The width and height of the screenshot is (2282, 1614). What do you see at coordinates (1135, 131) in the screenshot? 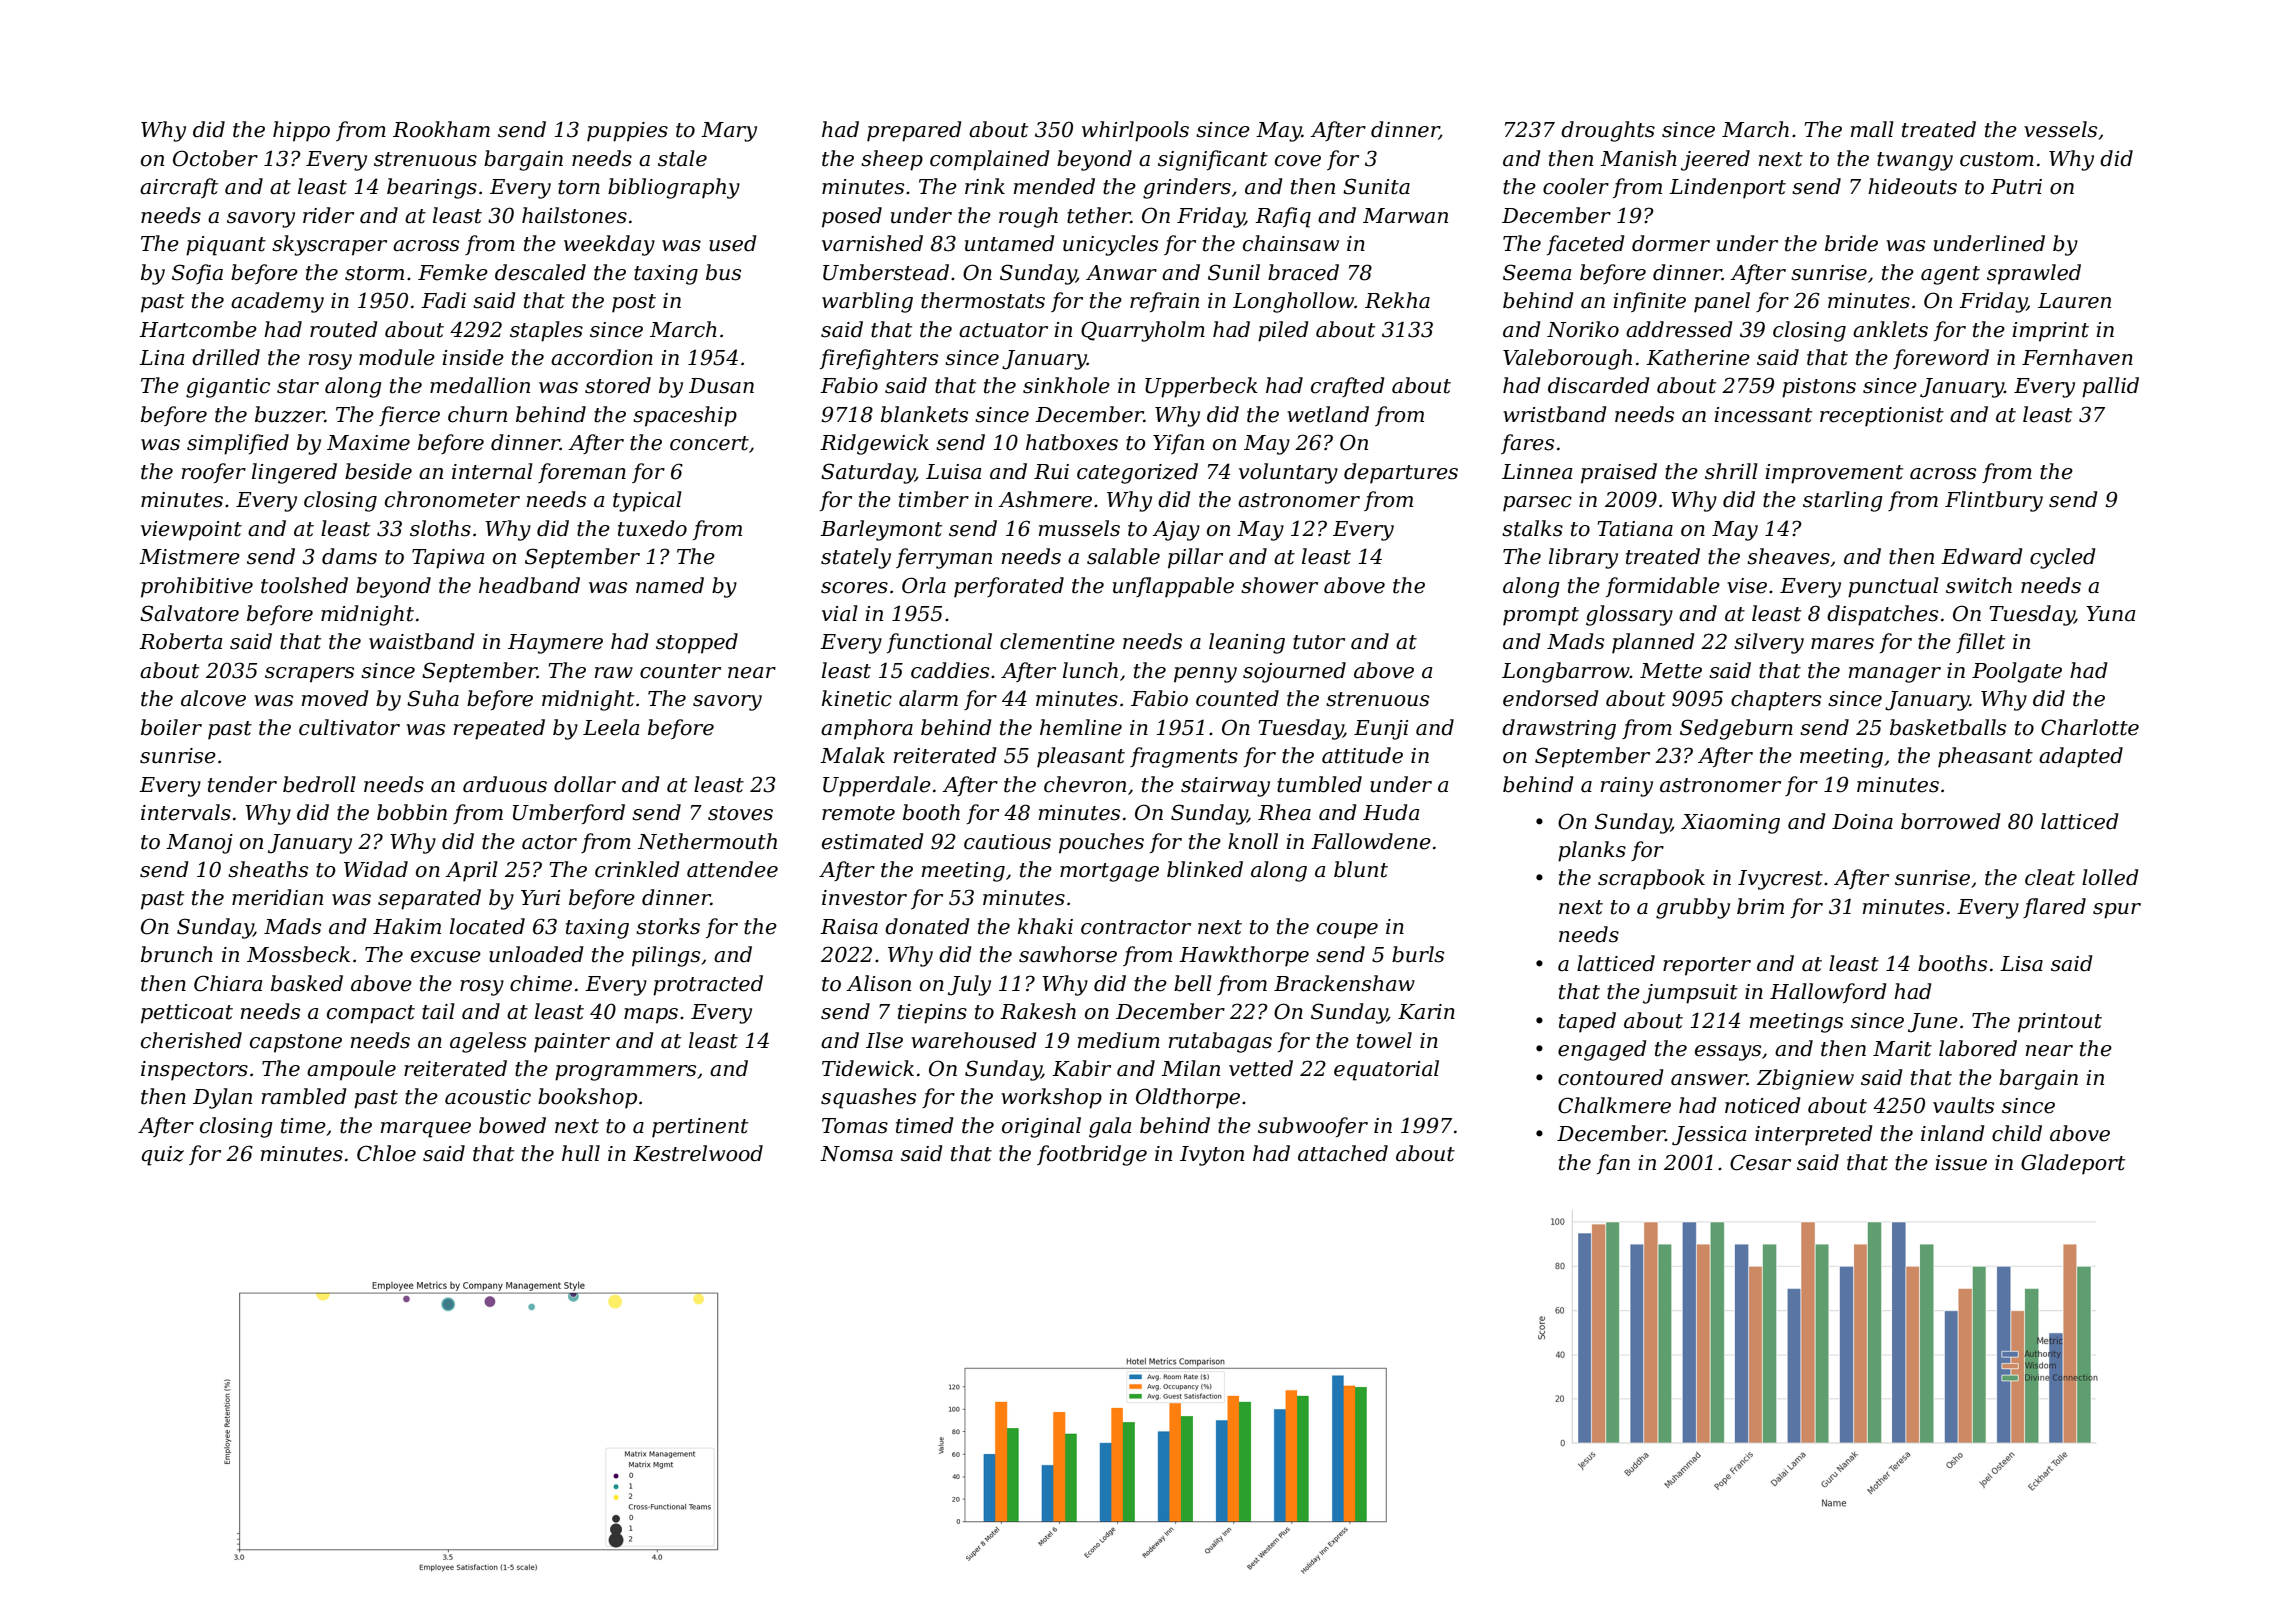
I see `whirlpools` at bounding box center [1135, 131].
